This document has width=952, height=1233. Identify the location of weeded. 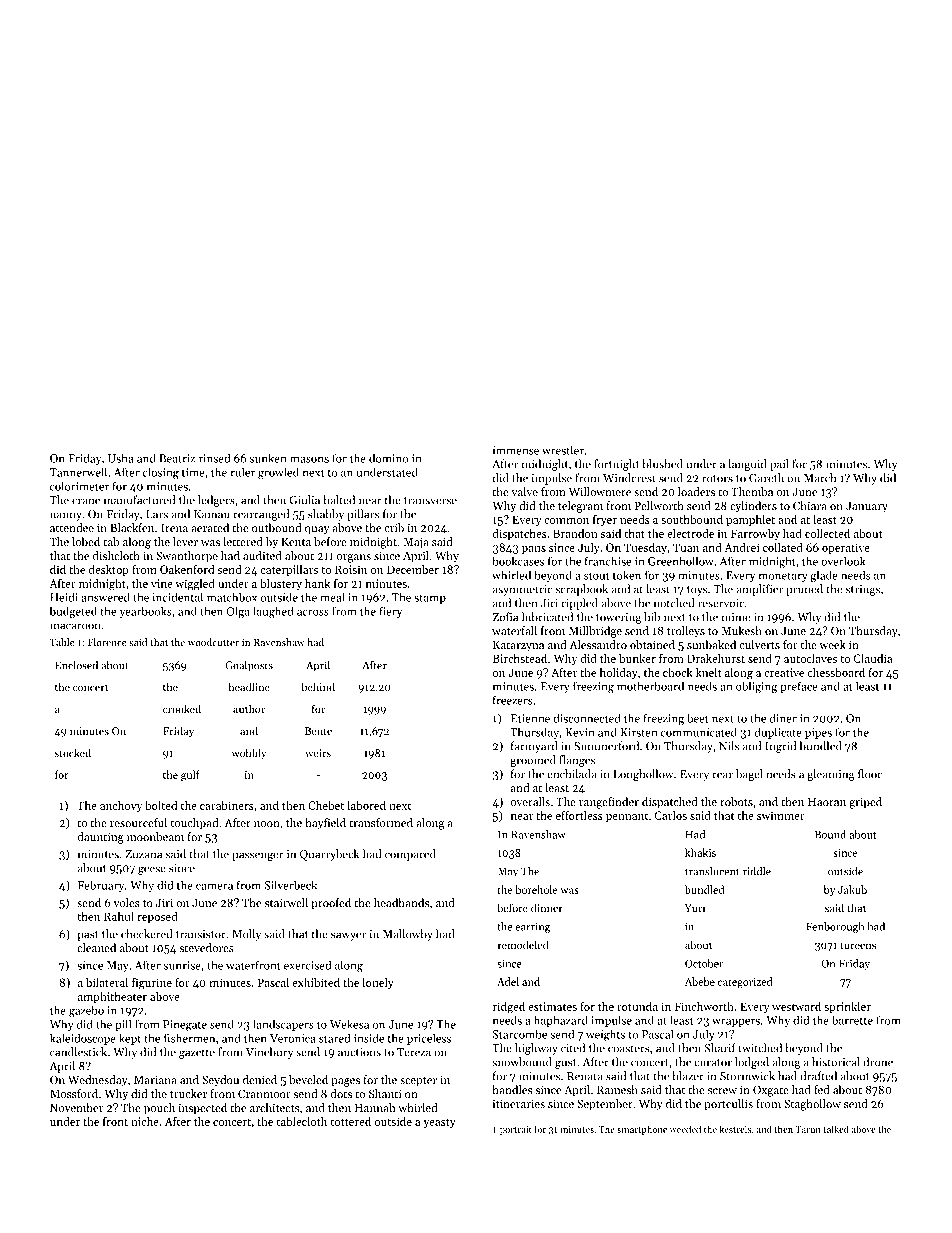
(685, 1129).
